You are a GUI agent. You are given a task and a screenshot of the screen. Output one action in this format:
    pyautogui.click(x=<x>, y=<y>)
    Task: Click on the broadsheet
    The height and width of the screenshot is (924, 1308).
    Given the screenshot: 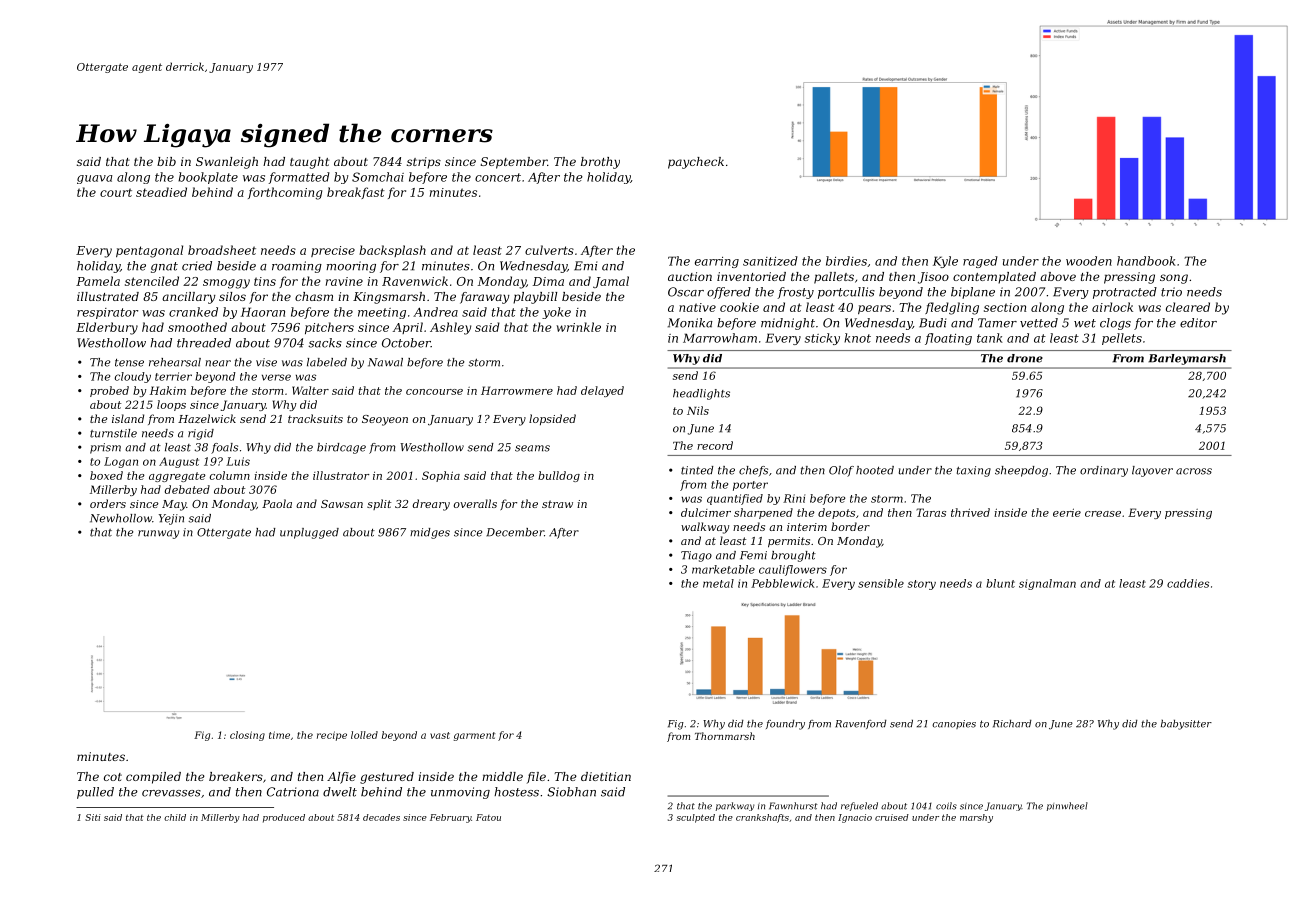 What is the action you would take?
    pyautogui.click(x=222, y=250)
